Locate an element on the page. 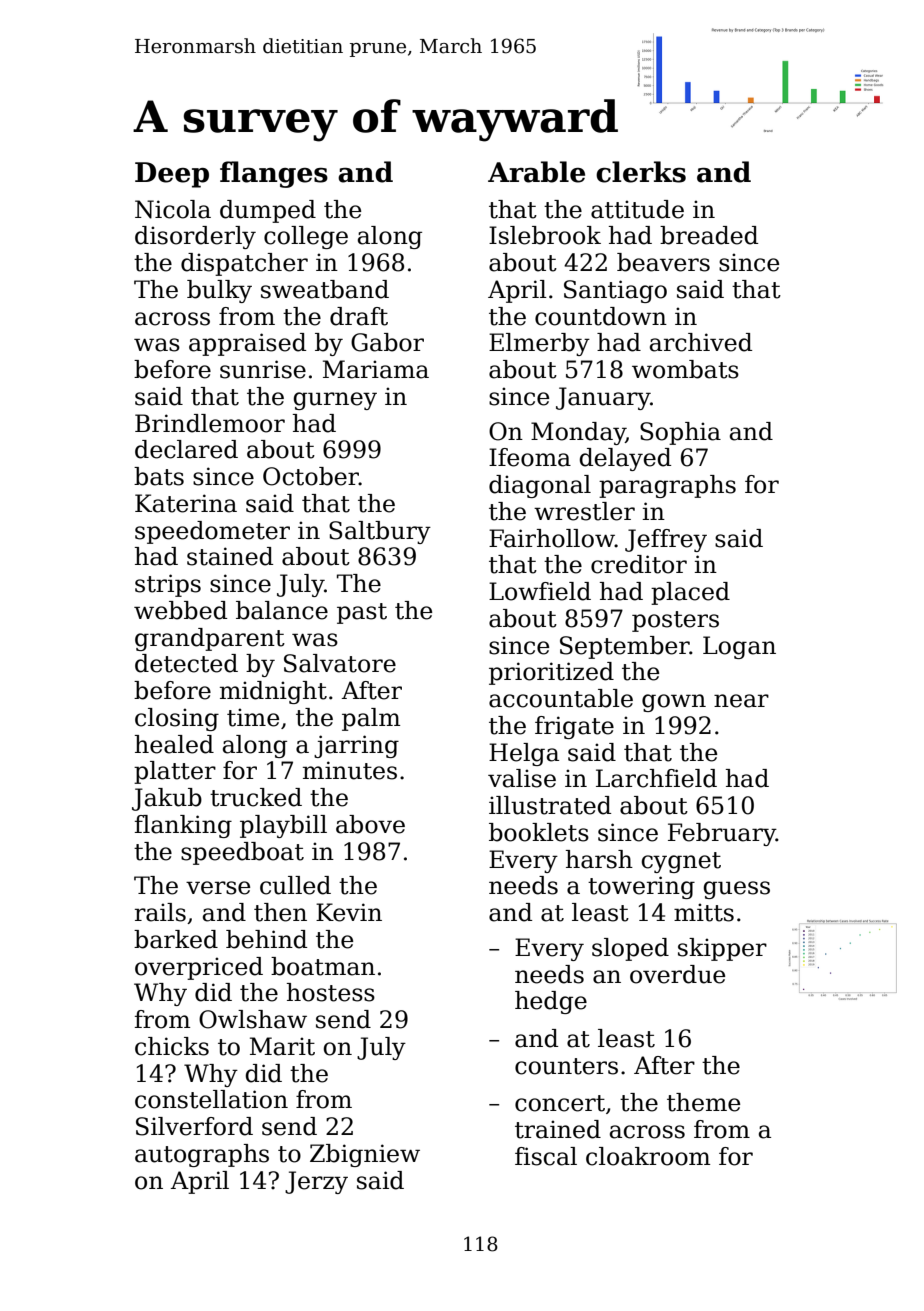 Image resolution: width=924 pixels, height=1311 pixels. Saltbury is located at coordinates (380, 532).
